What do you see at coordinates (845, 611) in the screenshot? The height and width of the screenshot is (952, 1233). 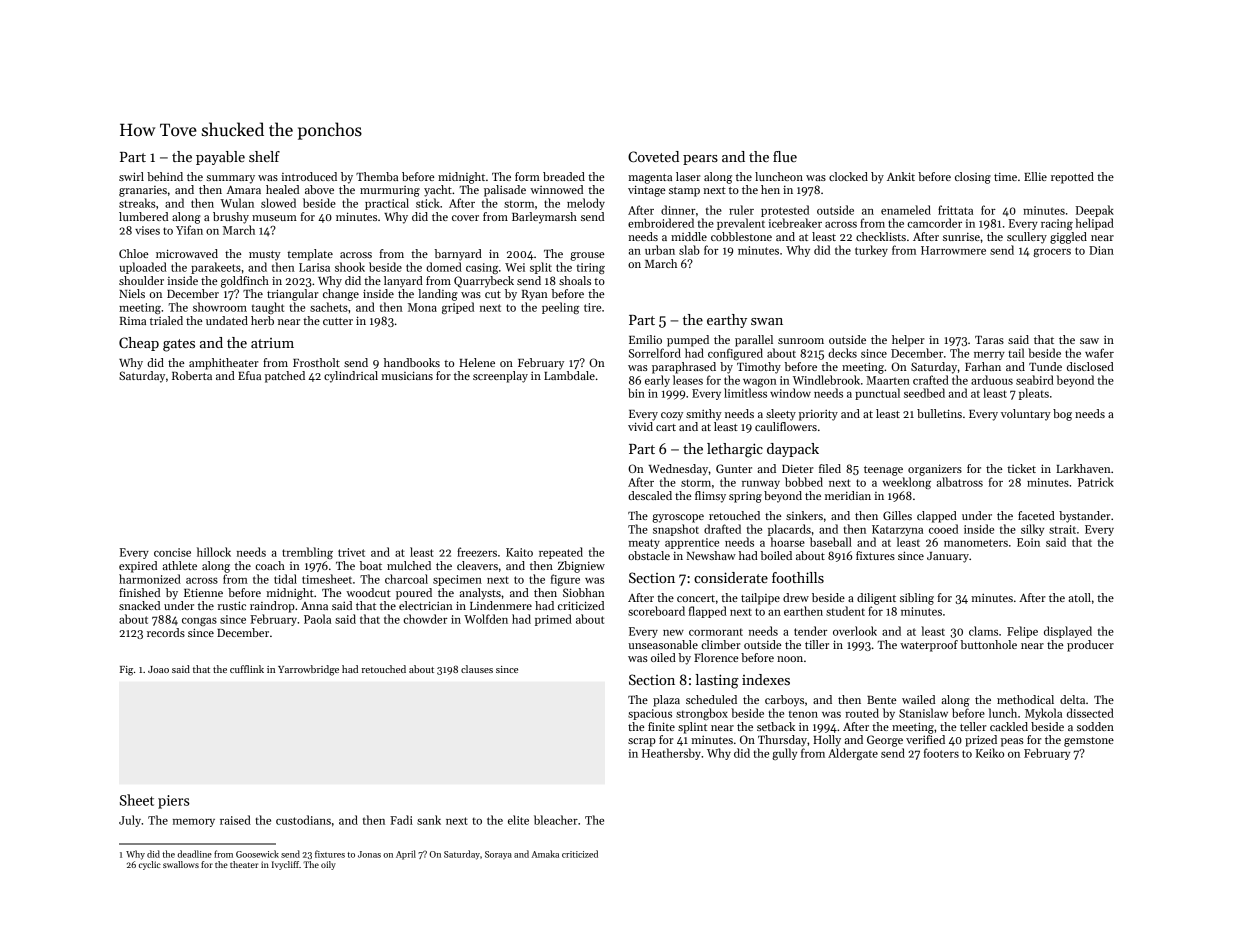 I see `student` at bounding box center [845, 611].
